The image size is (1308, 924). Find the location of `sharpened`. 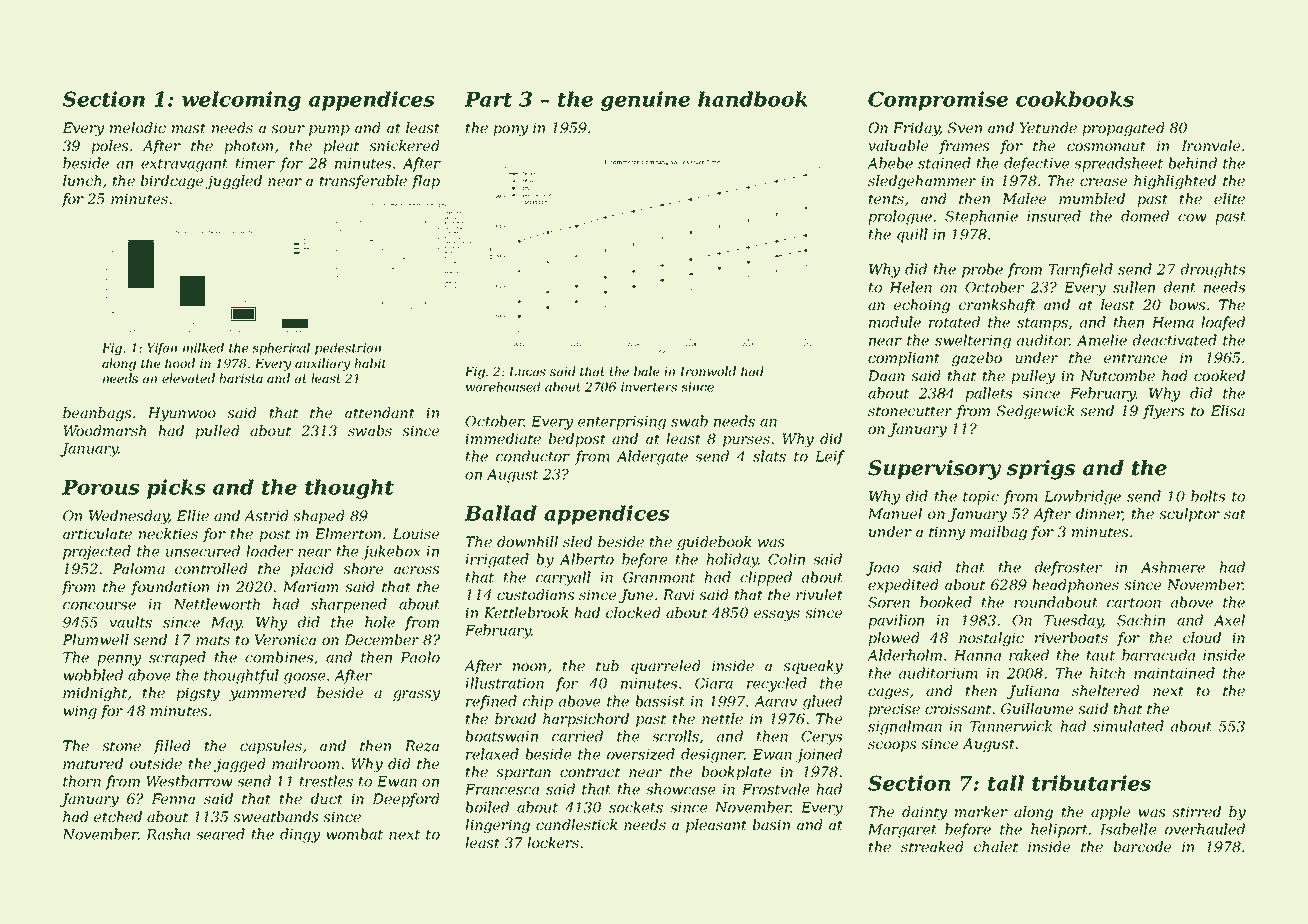

sharpened is located at coordinates (349, 605).
